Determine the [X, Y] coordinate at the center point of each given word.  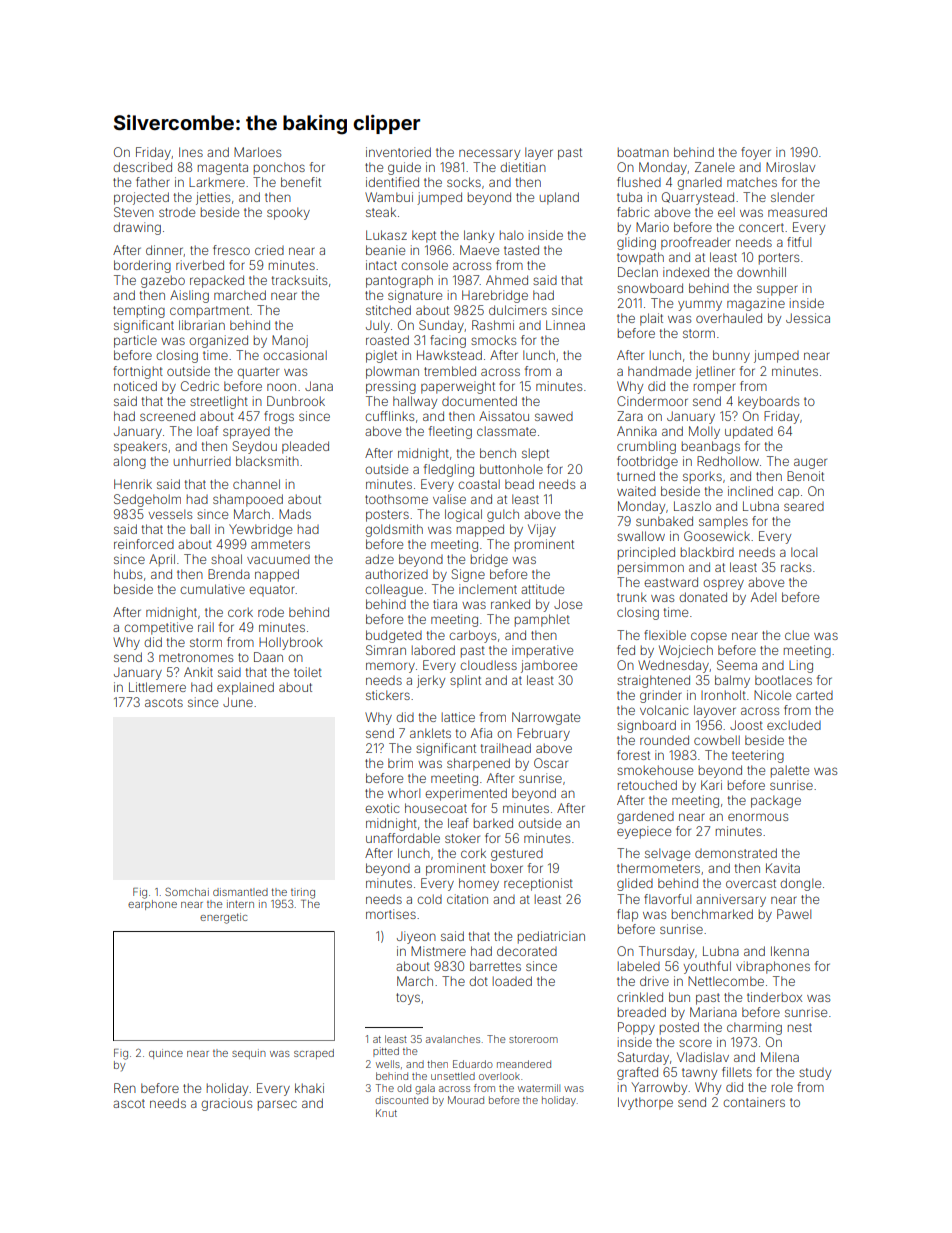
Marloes [257, 152]
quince [166, 1054]
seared [804, 506]
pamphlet [542, 620]
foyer [756, 153]
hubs [128, 574]
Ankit [198, 672]
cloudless [488, 665]
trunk [632, 597]
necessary [489, 154]
